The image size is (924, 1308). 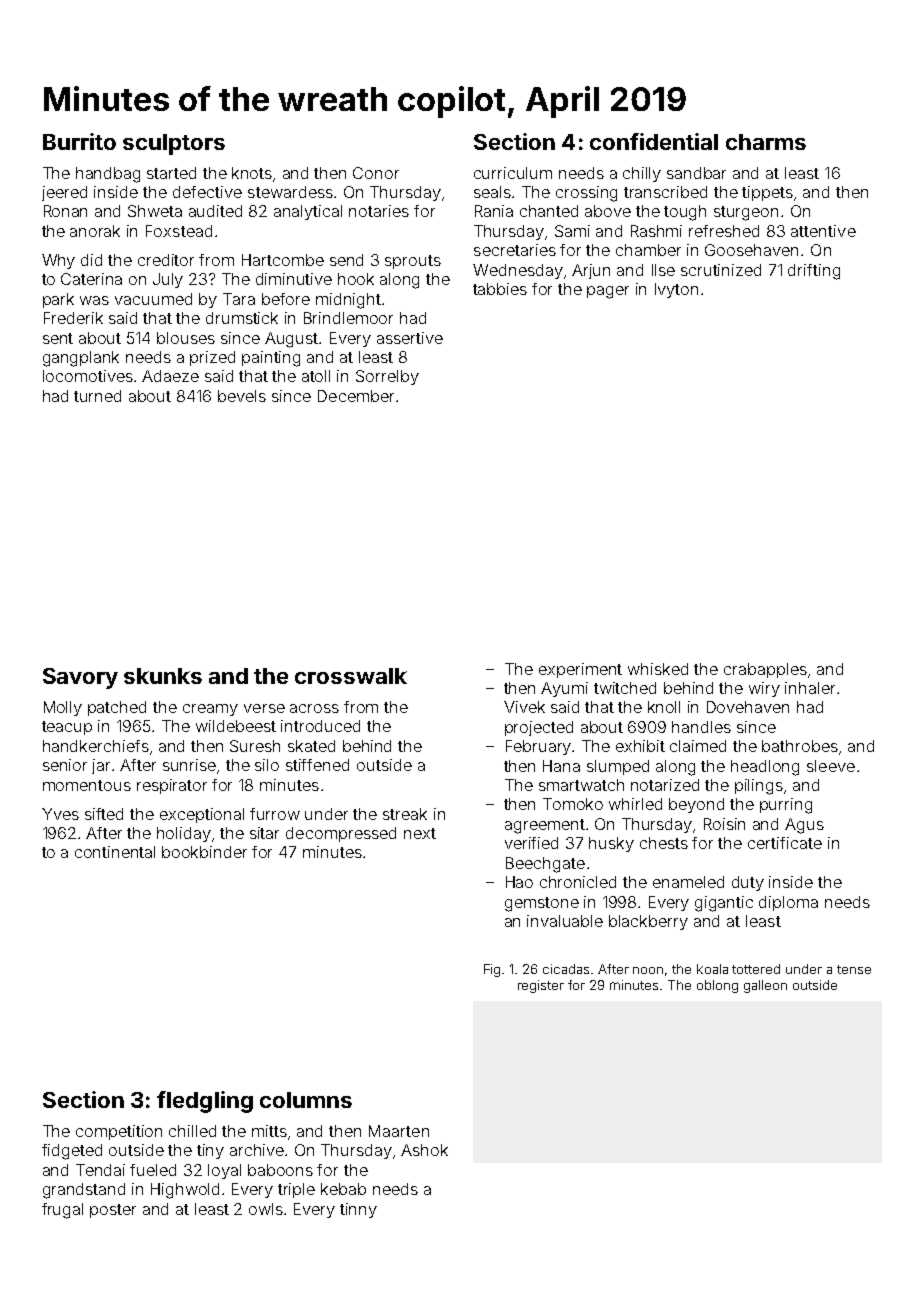 I want to click on drifting, so click(x=814, y=272).
